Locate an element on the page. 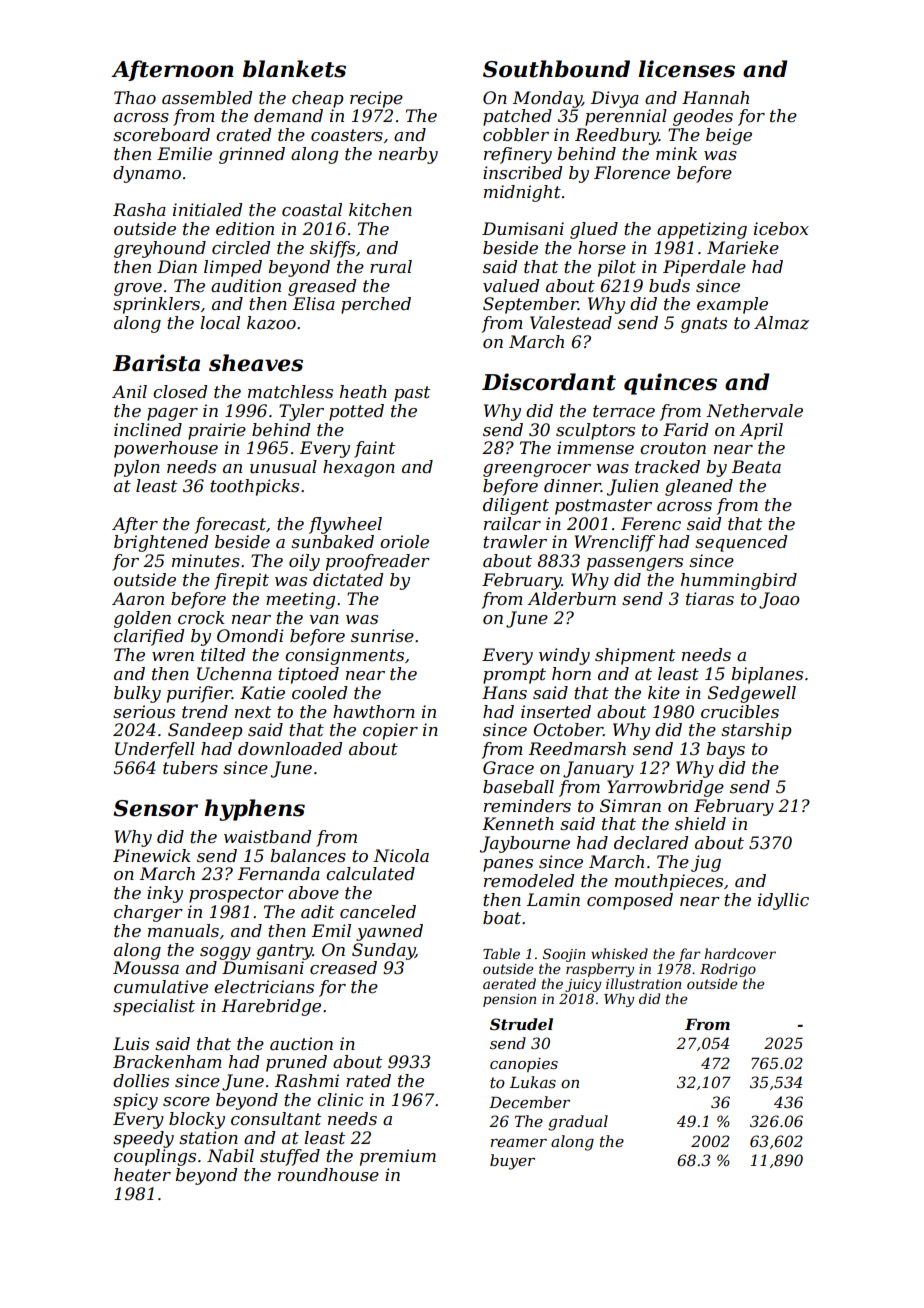 The image size is (924, 1308). Aaron is located at coordinates (138, 598).
